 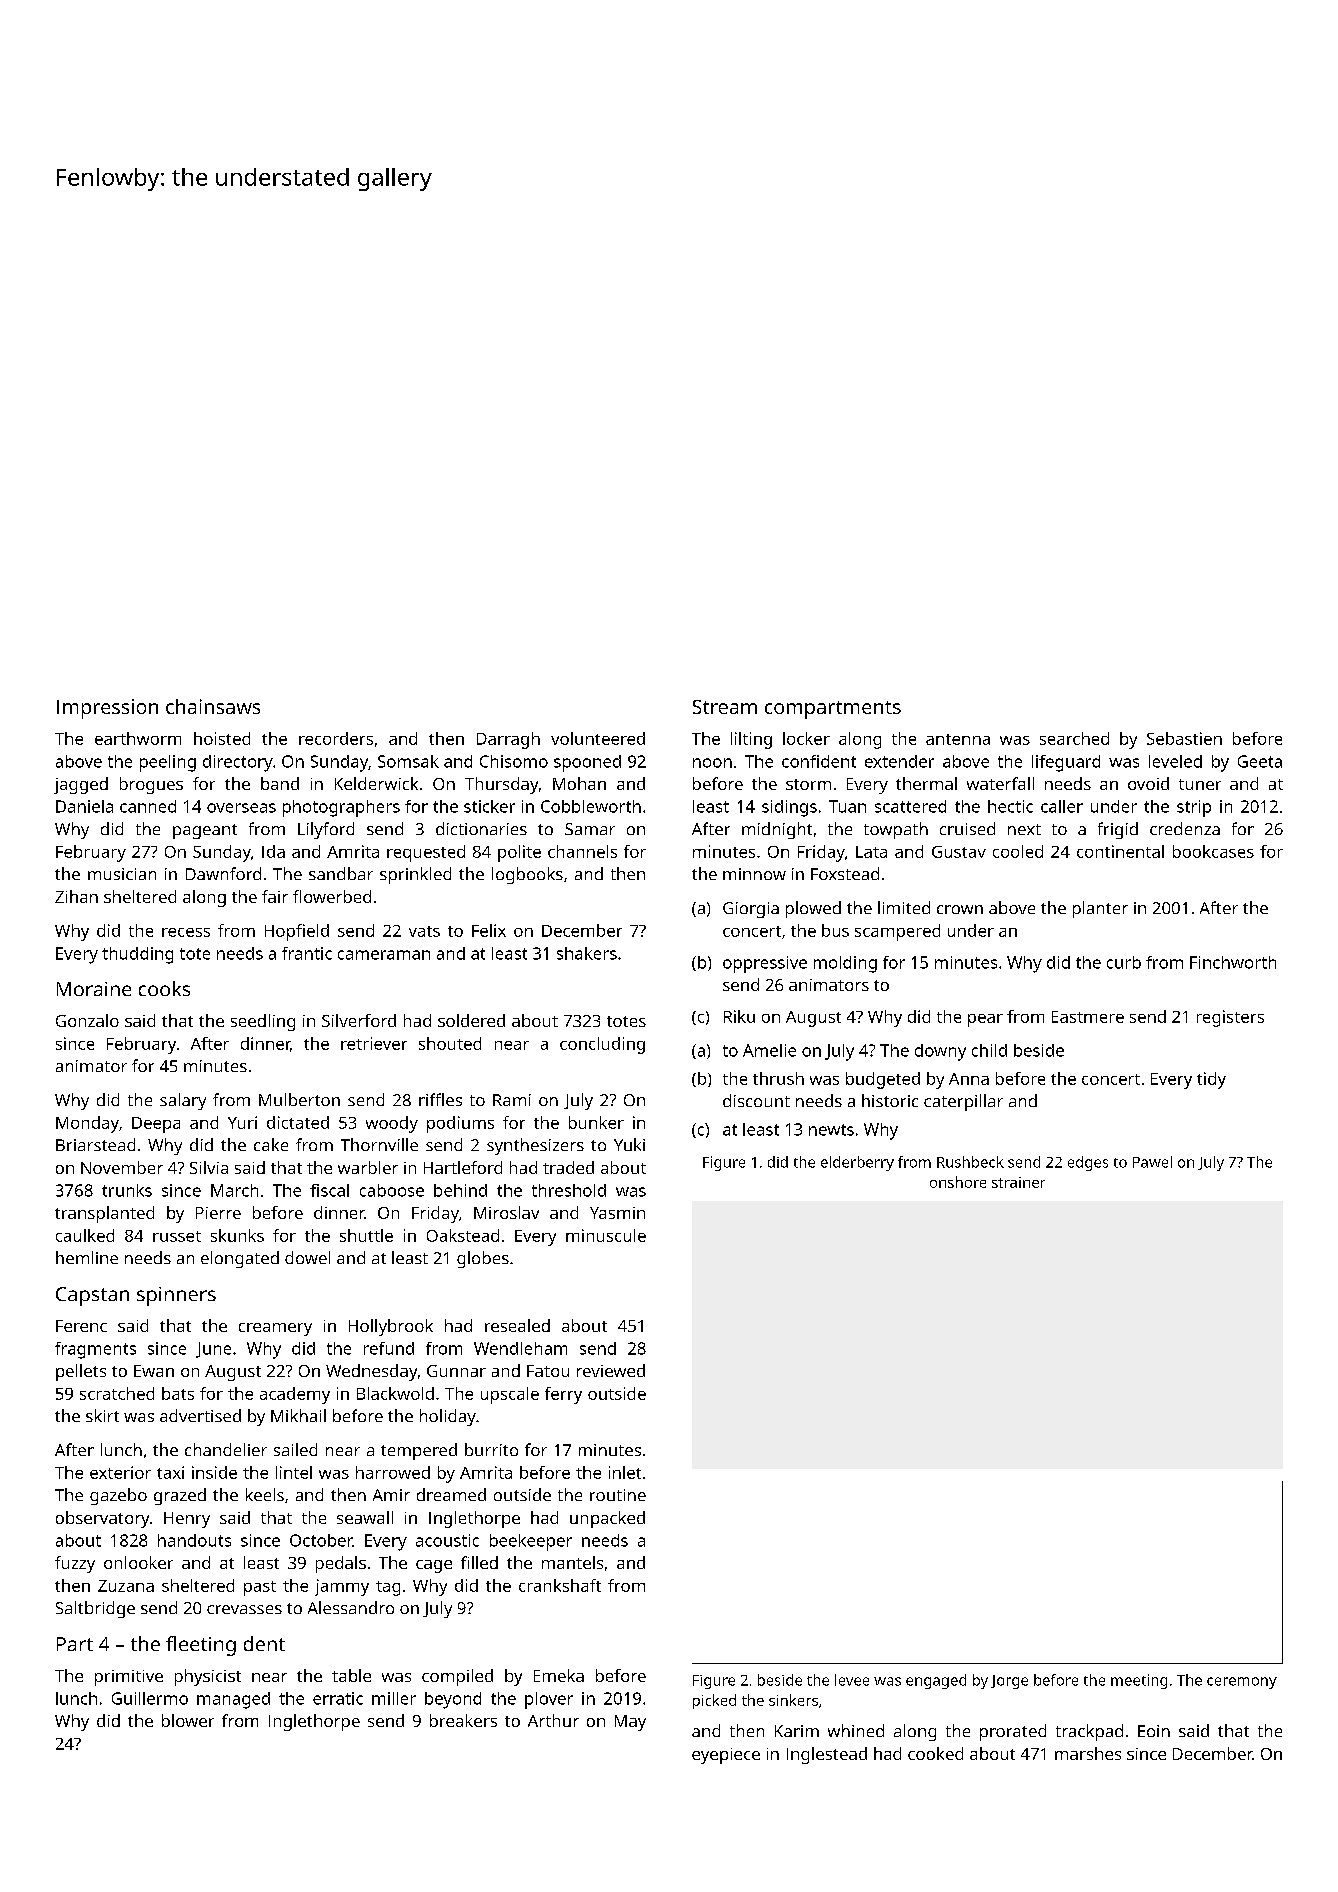 What do you see at coordinates (958, 739) in the page?
I see `antenna` at bounding box center [958, 739].
